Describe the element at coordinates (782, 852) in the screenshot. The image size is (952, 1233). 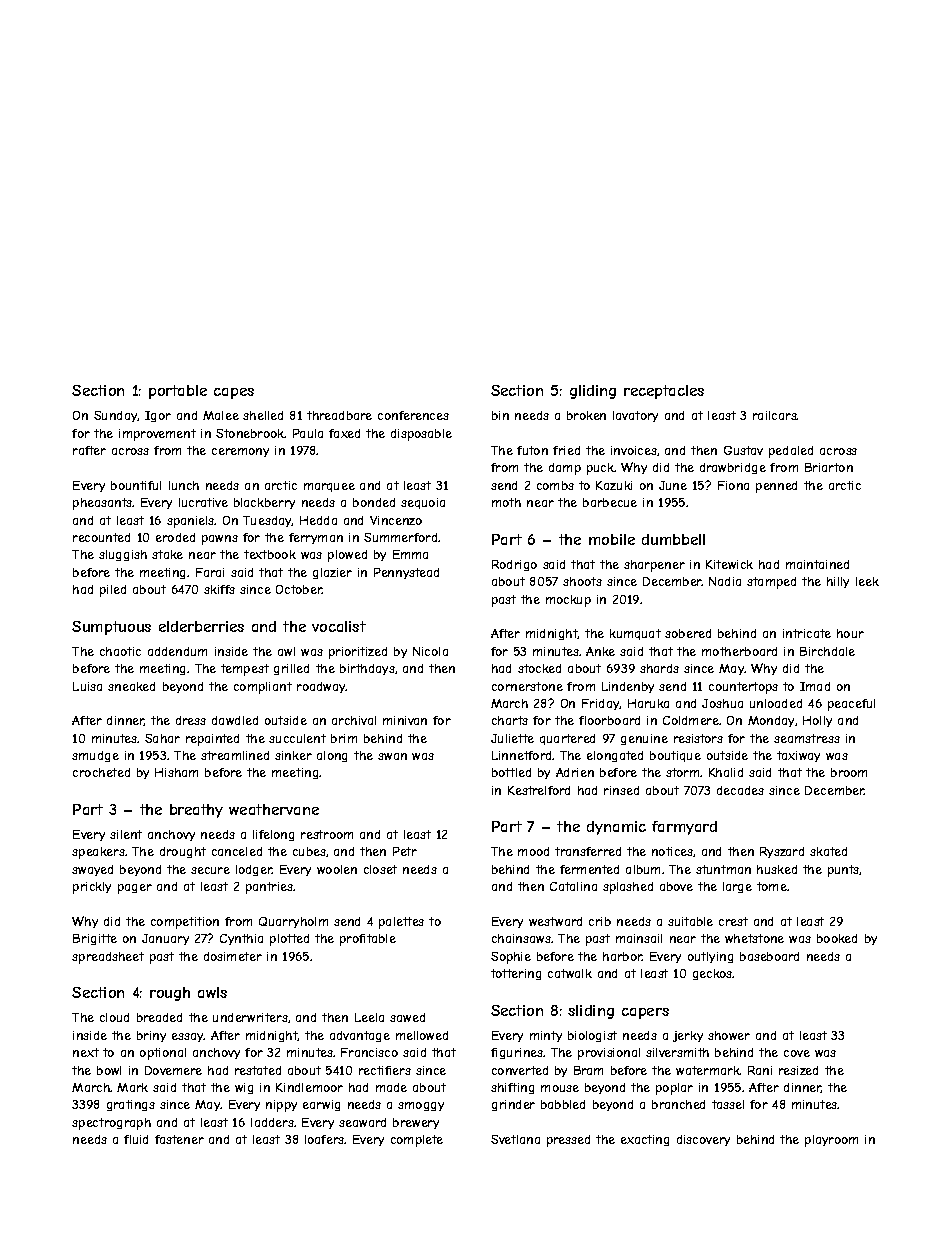
I see `Ryszard` at that location.
